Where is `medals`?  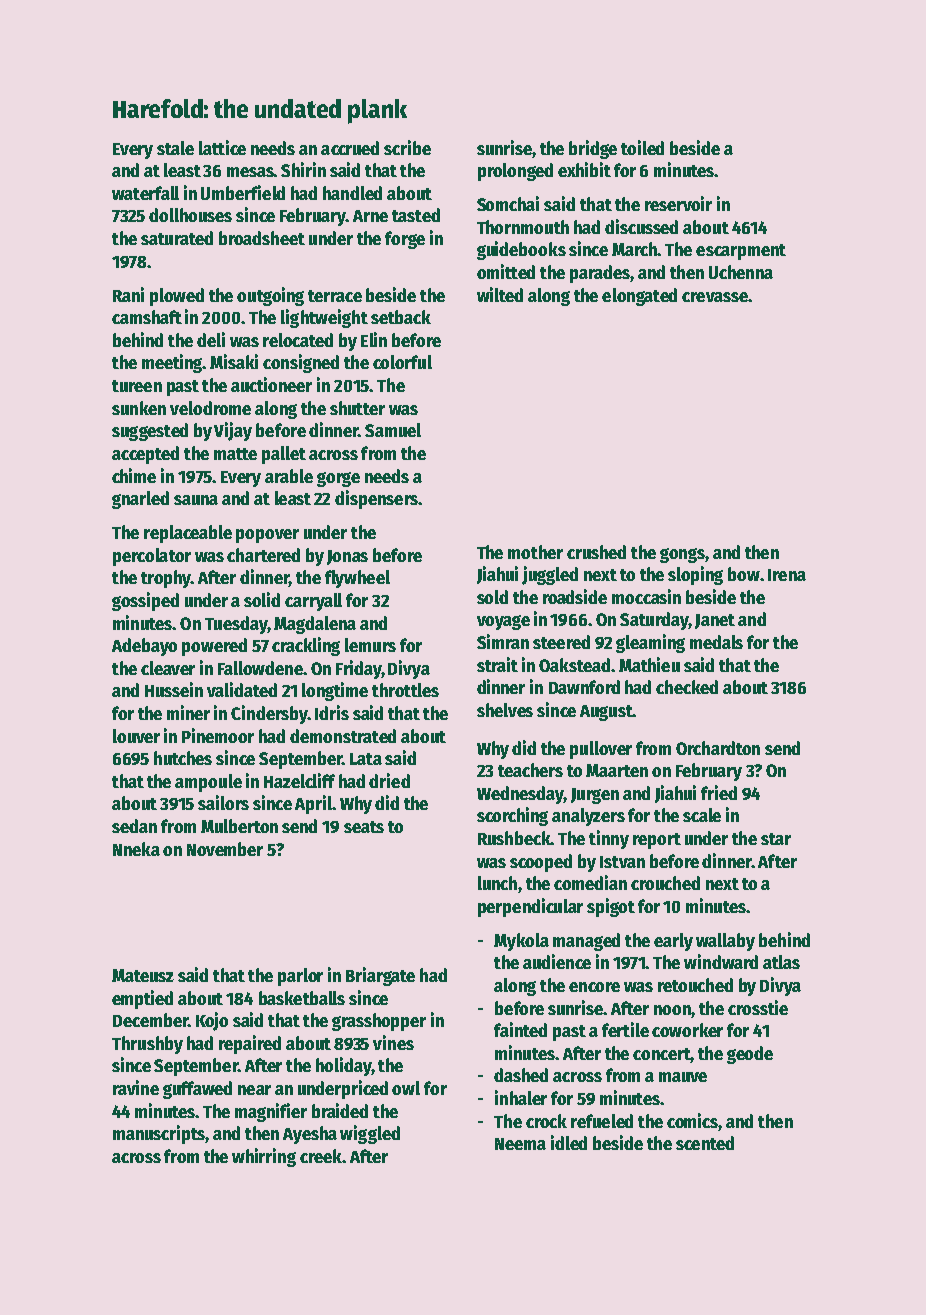
medals is located at coordinates (716, 642).
